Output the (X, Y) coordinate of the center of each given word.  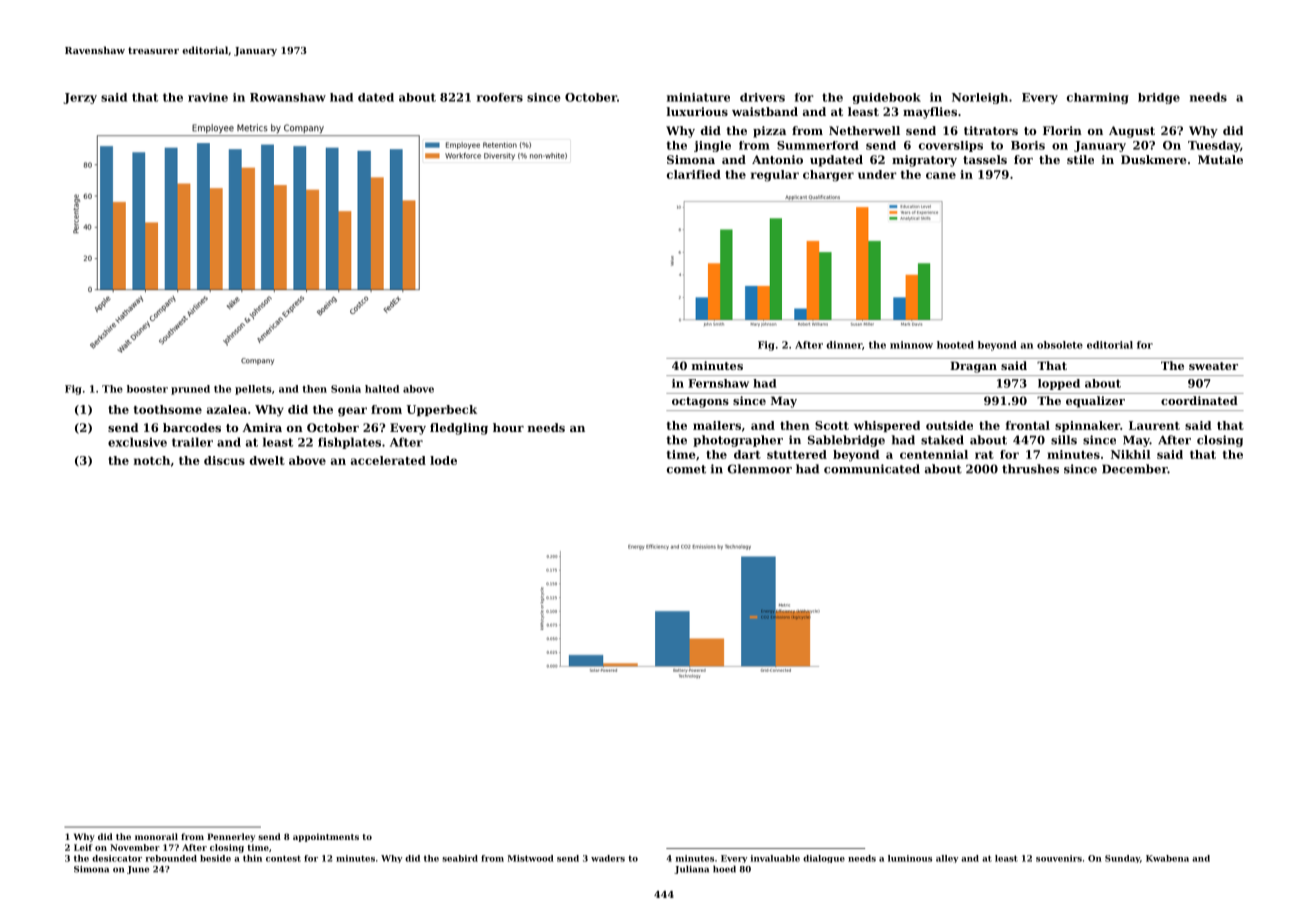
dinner (844, 345)
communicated (872, 469)
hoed (724, 869)
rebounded (171, 858)
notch (152, 460)
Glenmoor (760, 469)
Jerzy (80, 98)
